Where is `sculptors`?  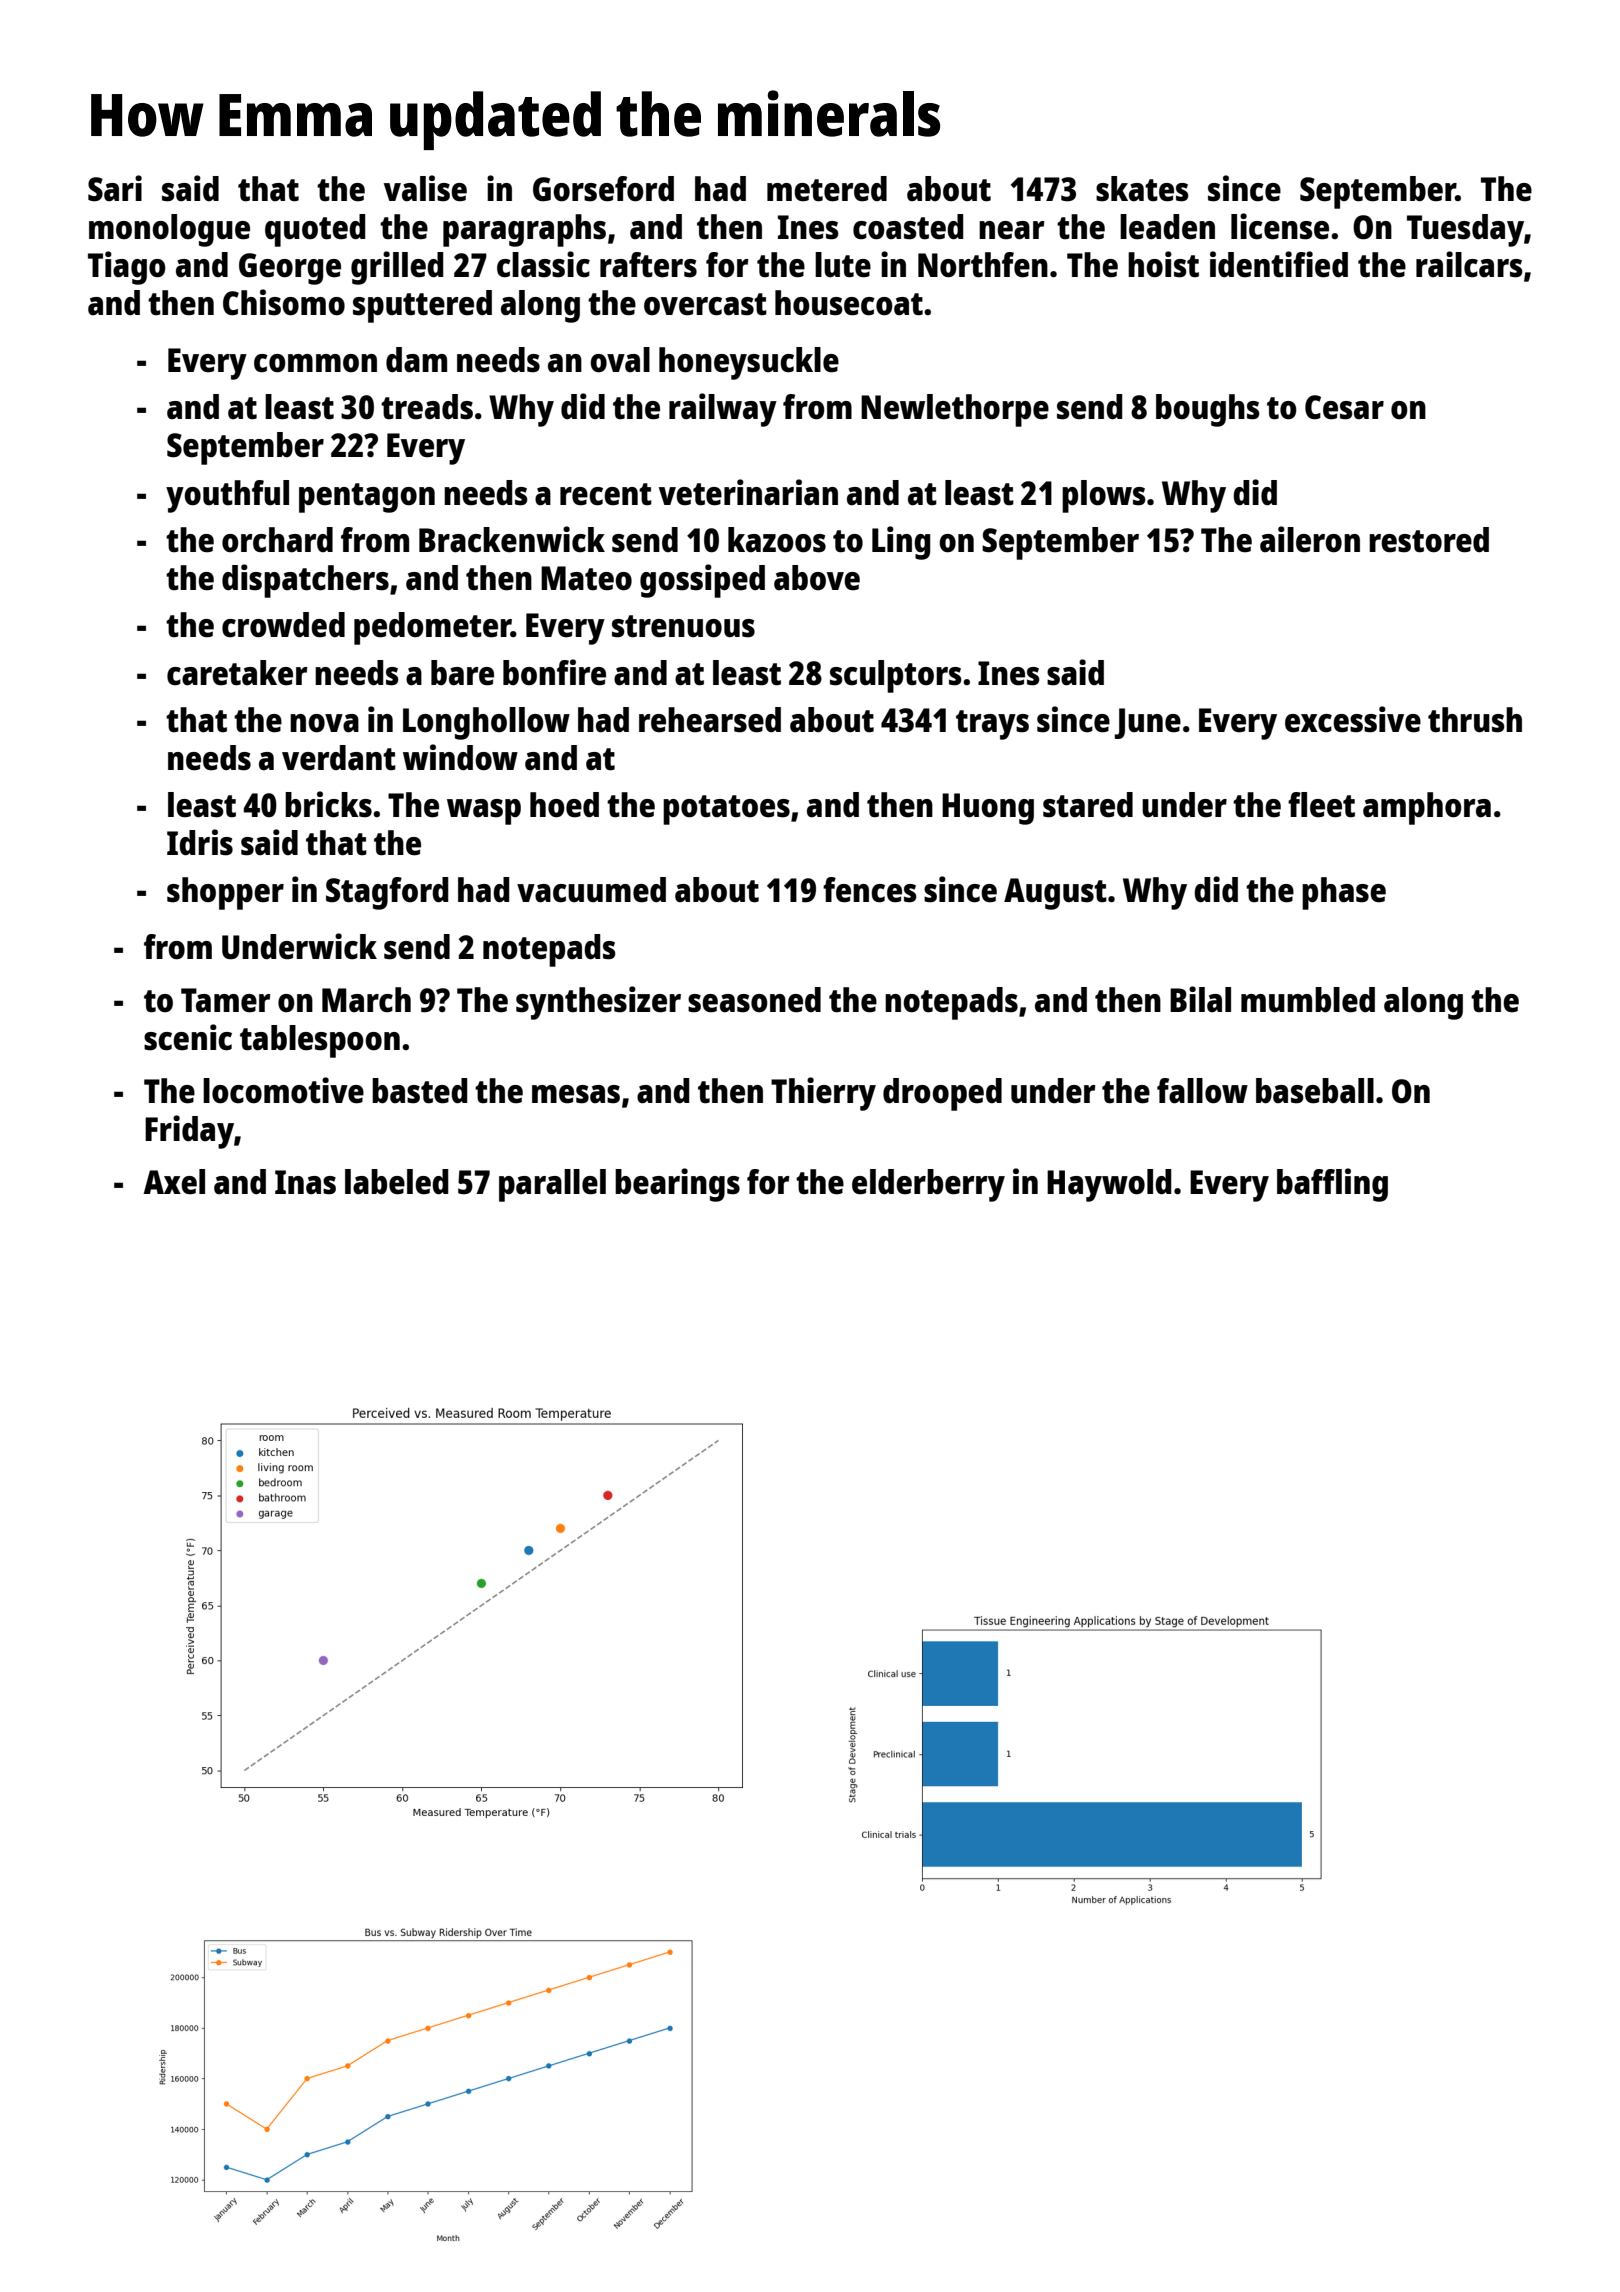 sculptors is located at coordinates (896, 676).
